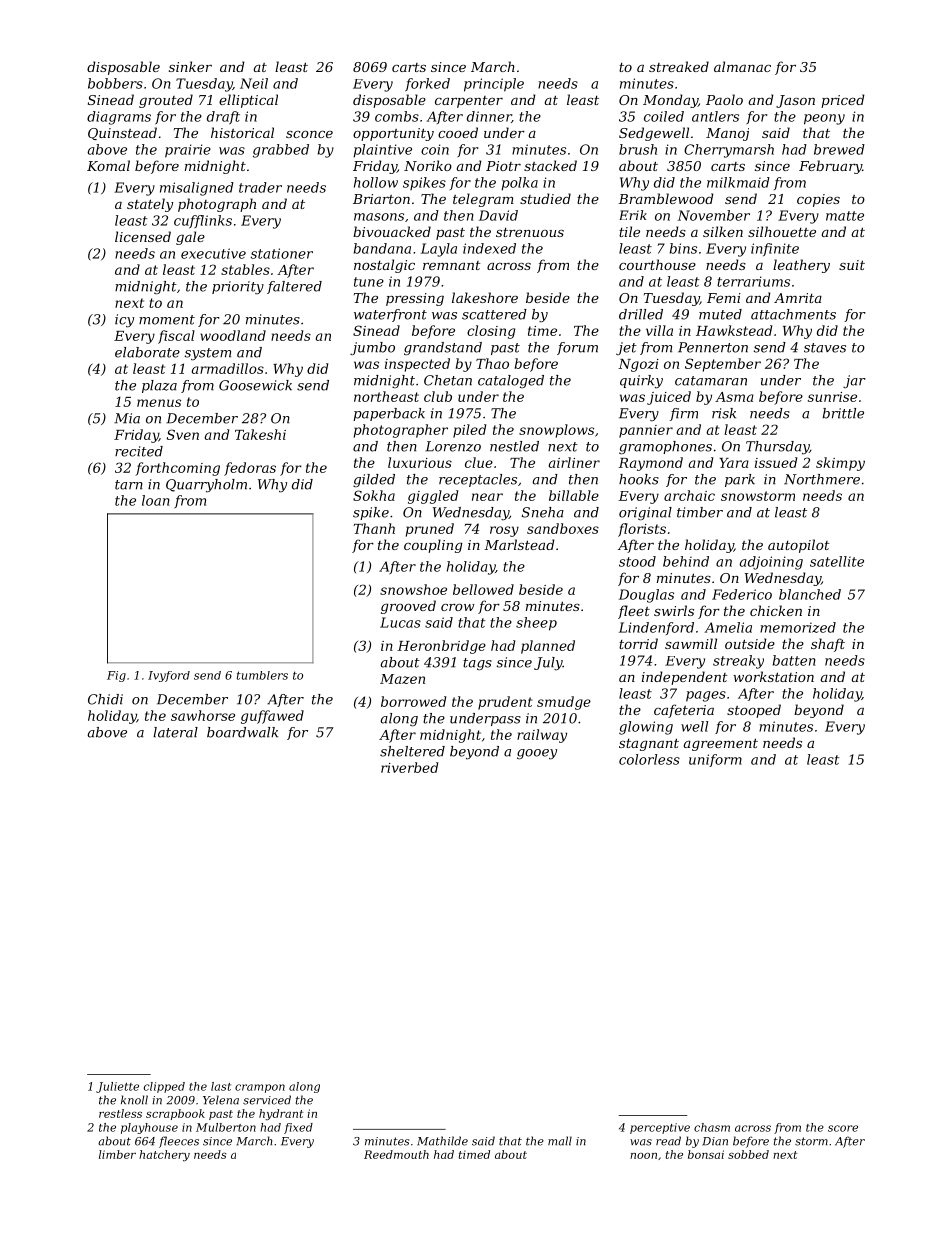 This document has height=1233, width=952. What do you see at coordinates (643, 1156) in the document?
I see `noon` at bounding box center [643, 1156].
